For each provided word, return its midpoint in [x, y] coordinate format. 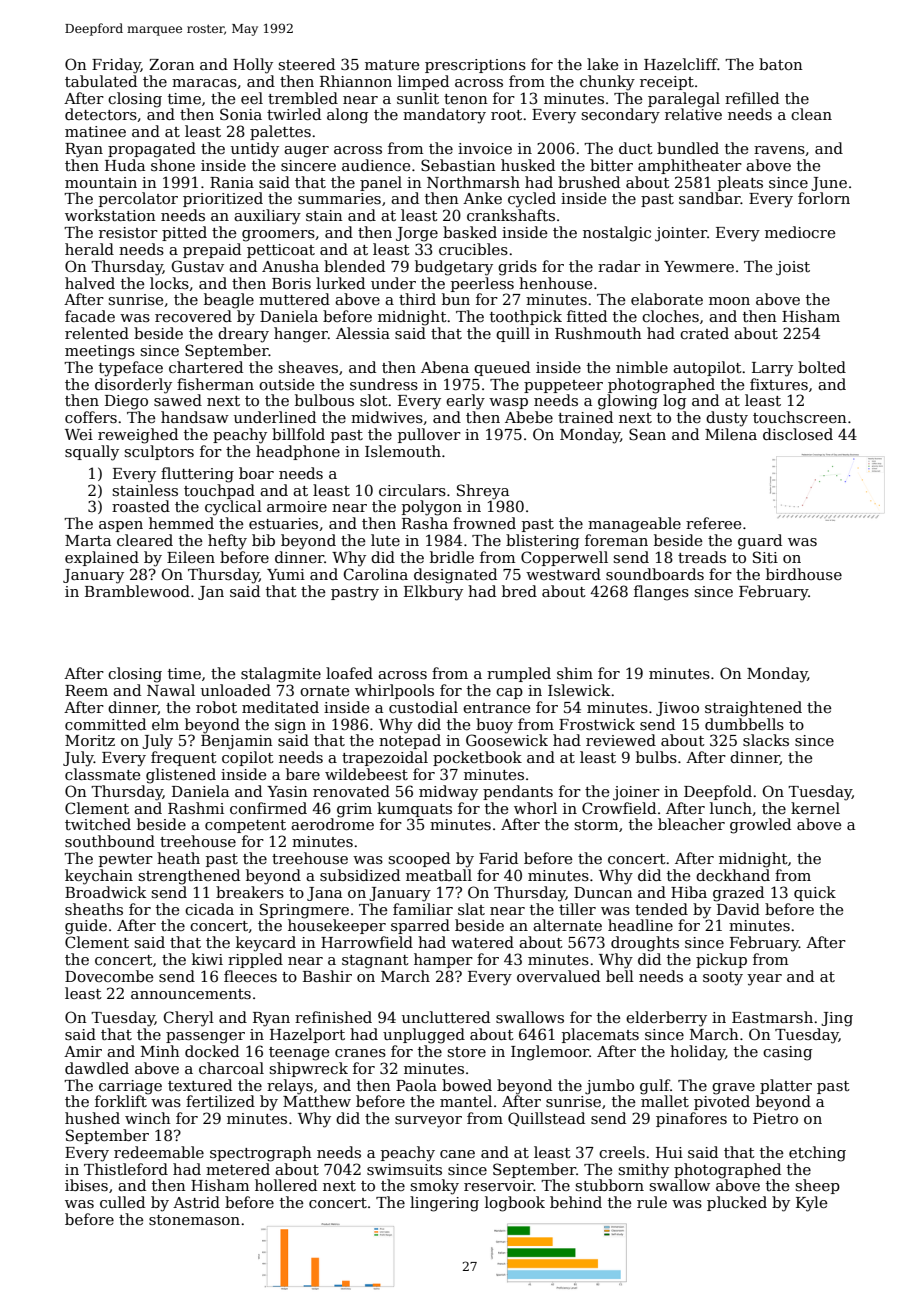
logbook [515, 1204]
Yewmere [699, 266]
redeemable [159, 1152]
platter [786, 1086]
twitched [98, 824]
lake [602, 64]
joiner [636, 793]
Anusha [290, 266]
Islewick [579, 690]
